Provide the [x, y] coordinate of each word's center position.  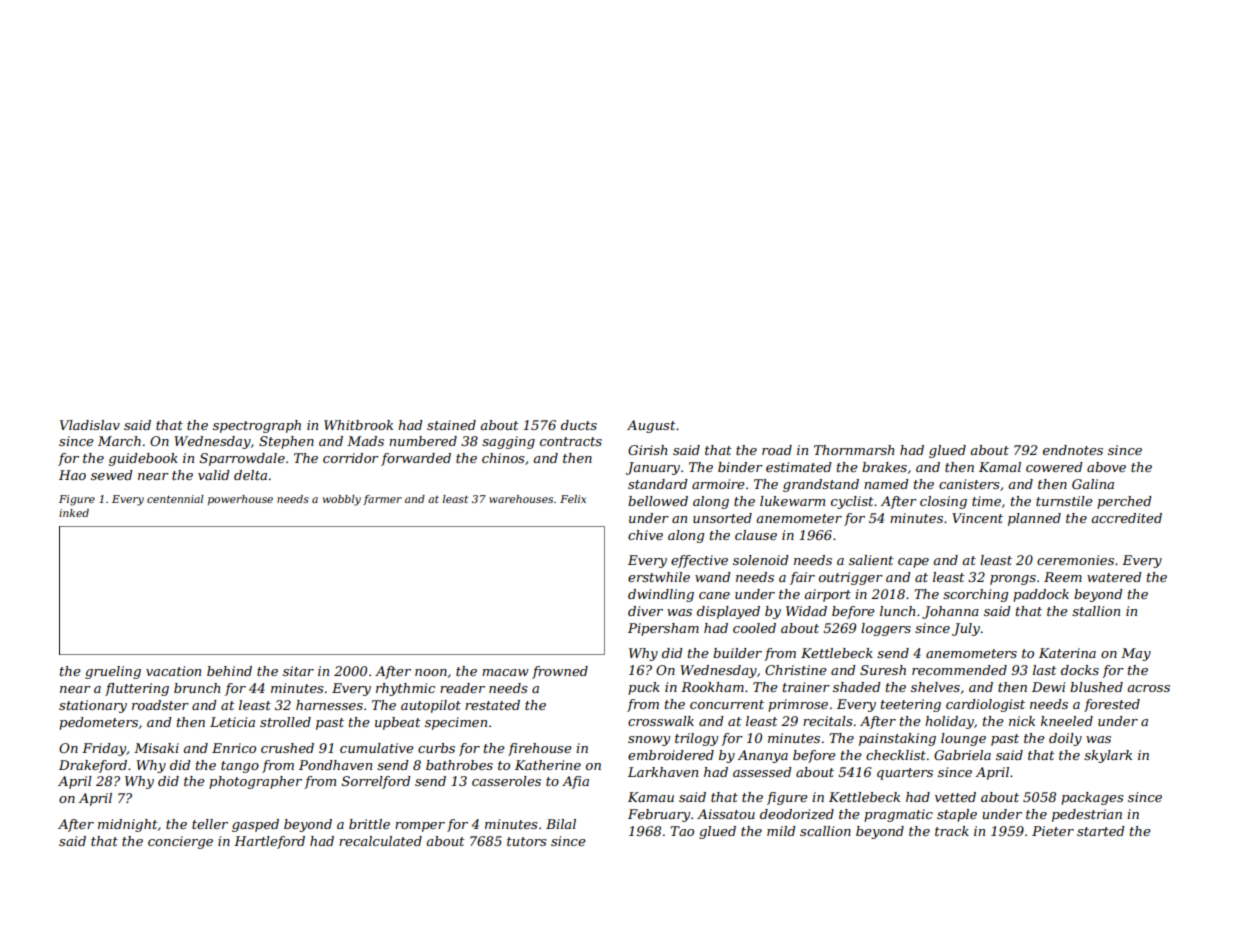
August [651, 426]
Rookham [712, 687]
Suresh [883, 670]
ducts [579, 425]
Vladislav [90, 425]
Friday [104, 749]
